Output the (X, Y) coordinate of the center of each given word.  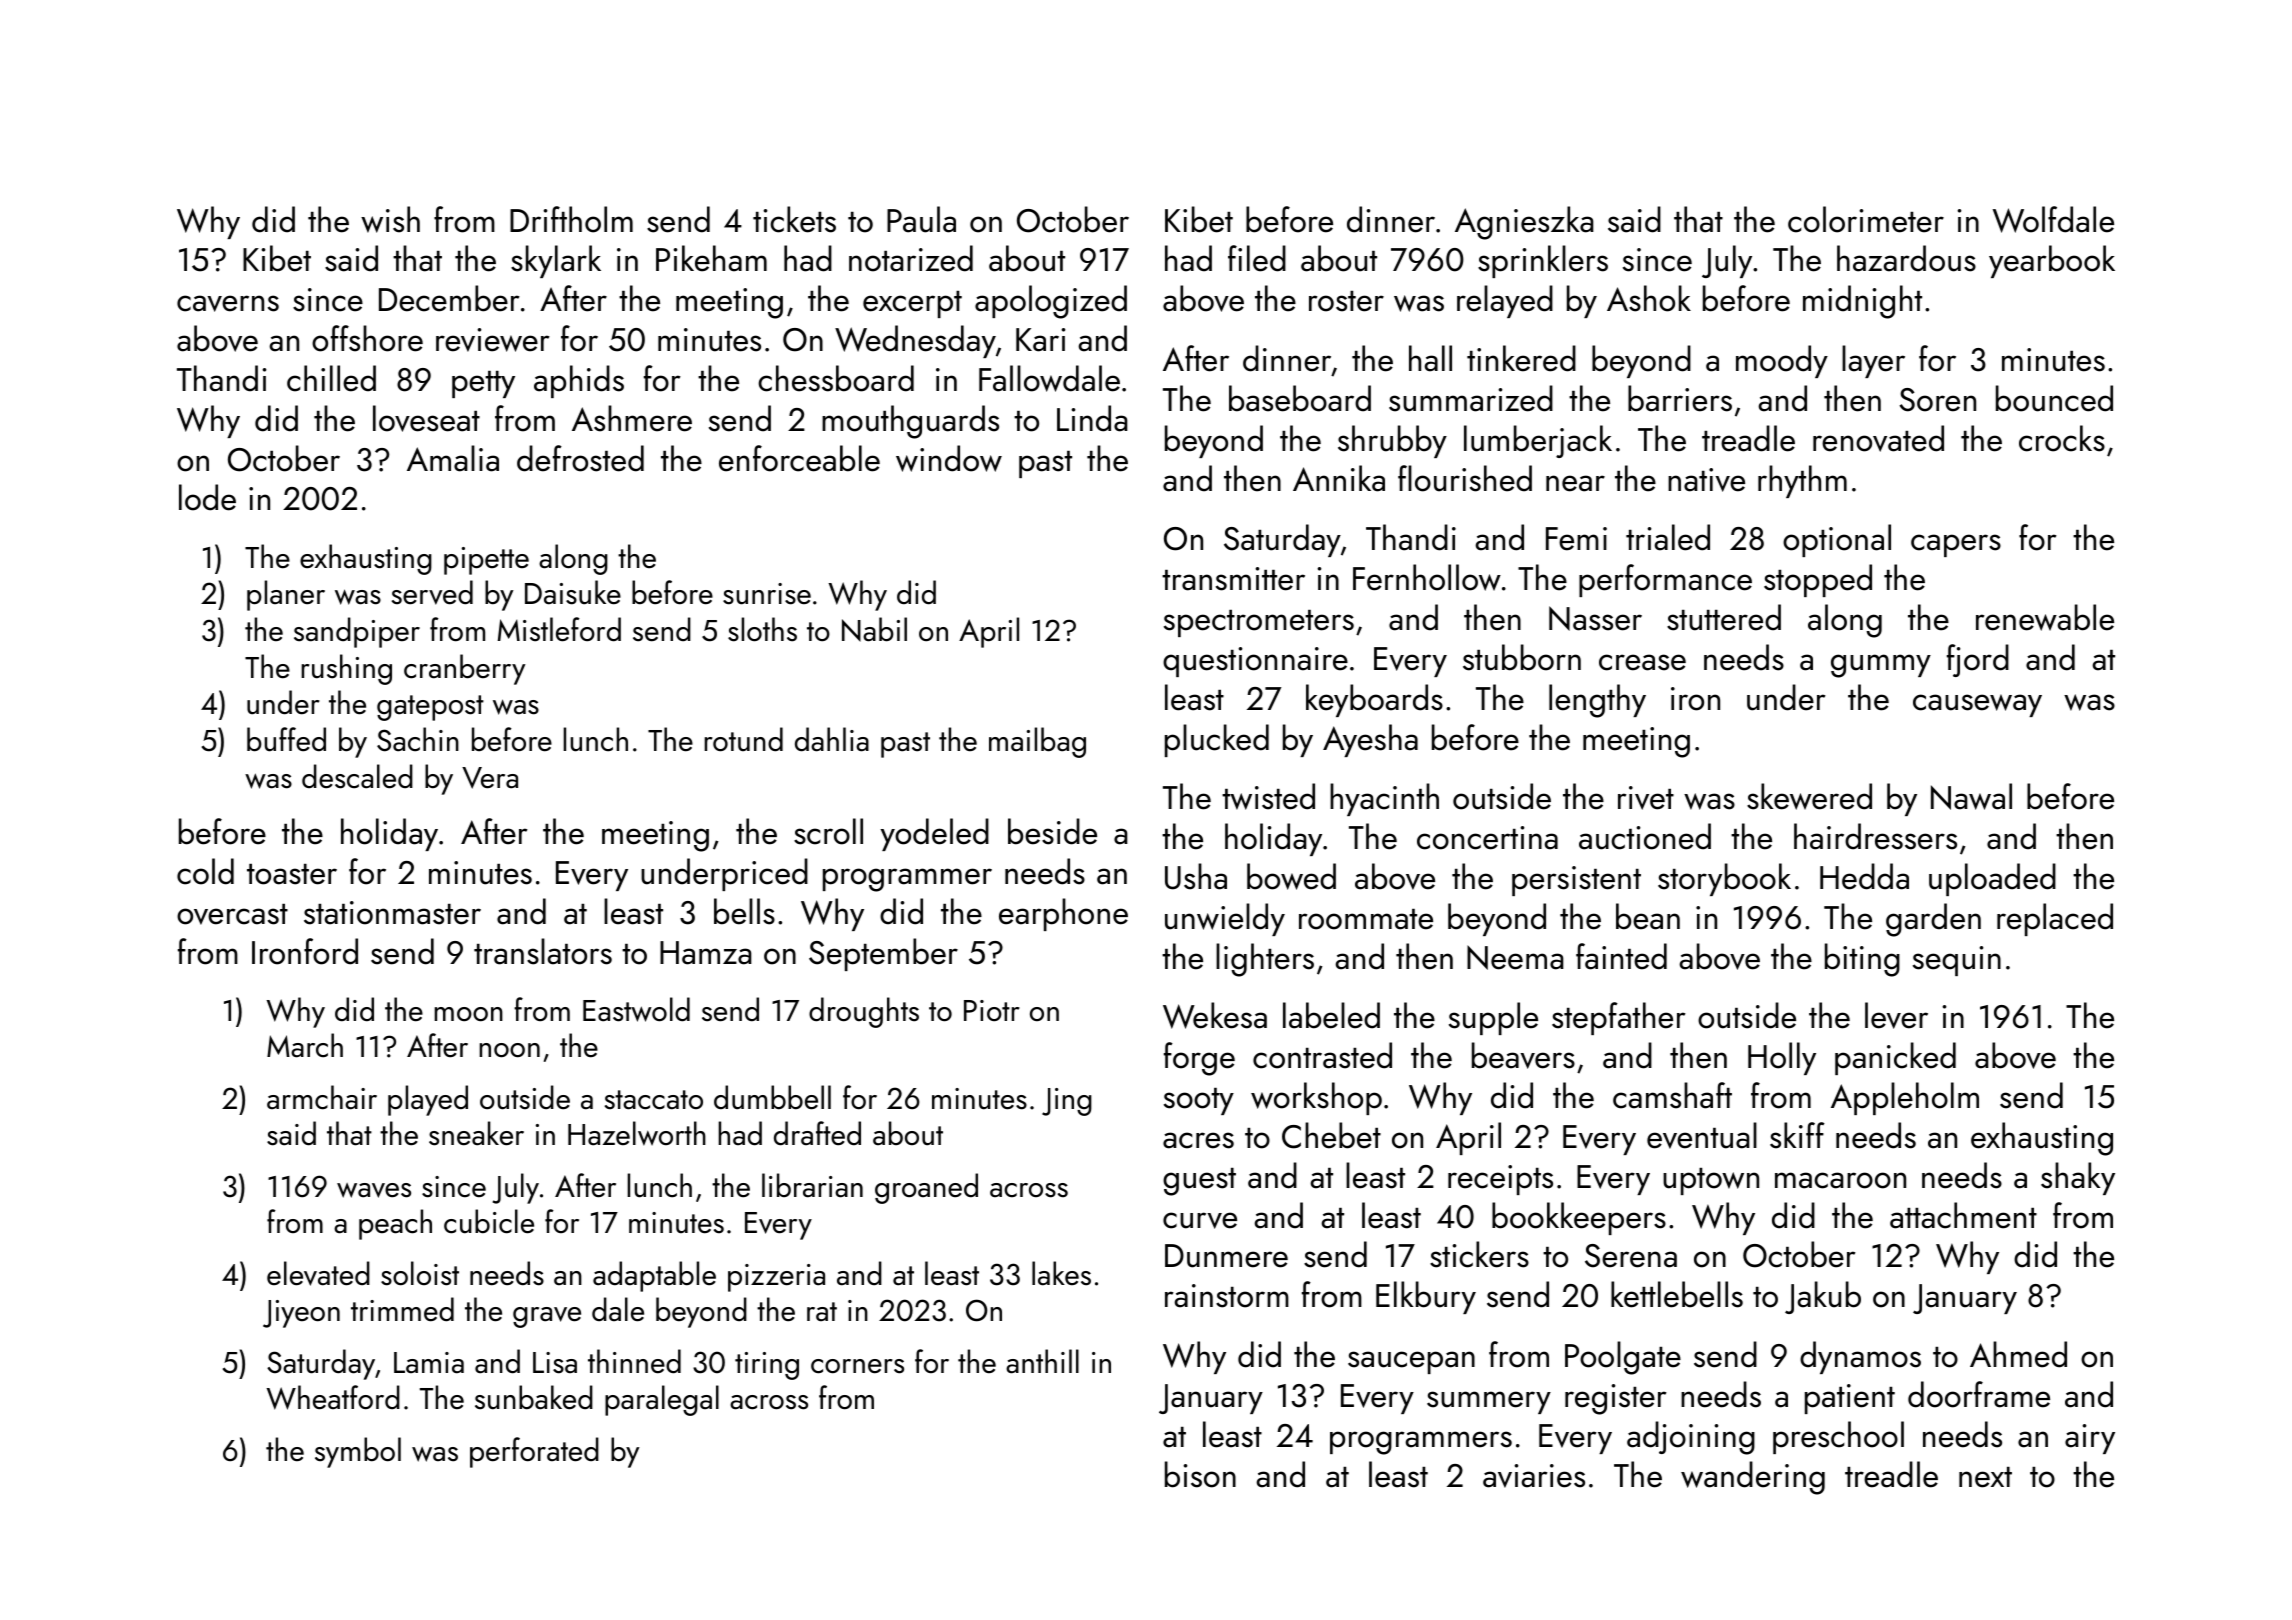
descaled (357, 776)
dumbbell (772, 1097)
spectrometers (1259, 623)
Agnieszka (1524, 223)
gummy (1881, 666)
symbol (358, 1452)
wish (390, 219)
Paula (921, 219)
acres (1198, 1140)
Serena (1631, 1256)
